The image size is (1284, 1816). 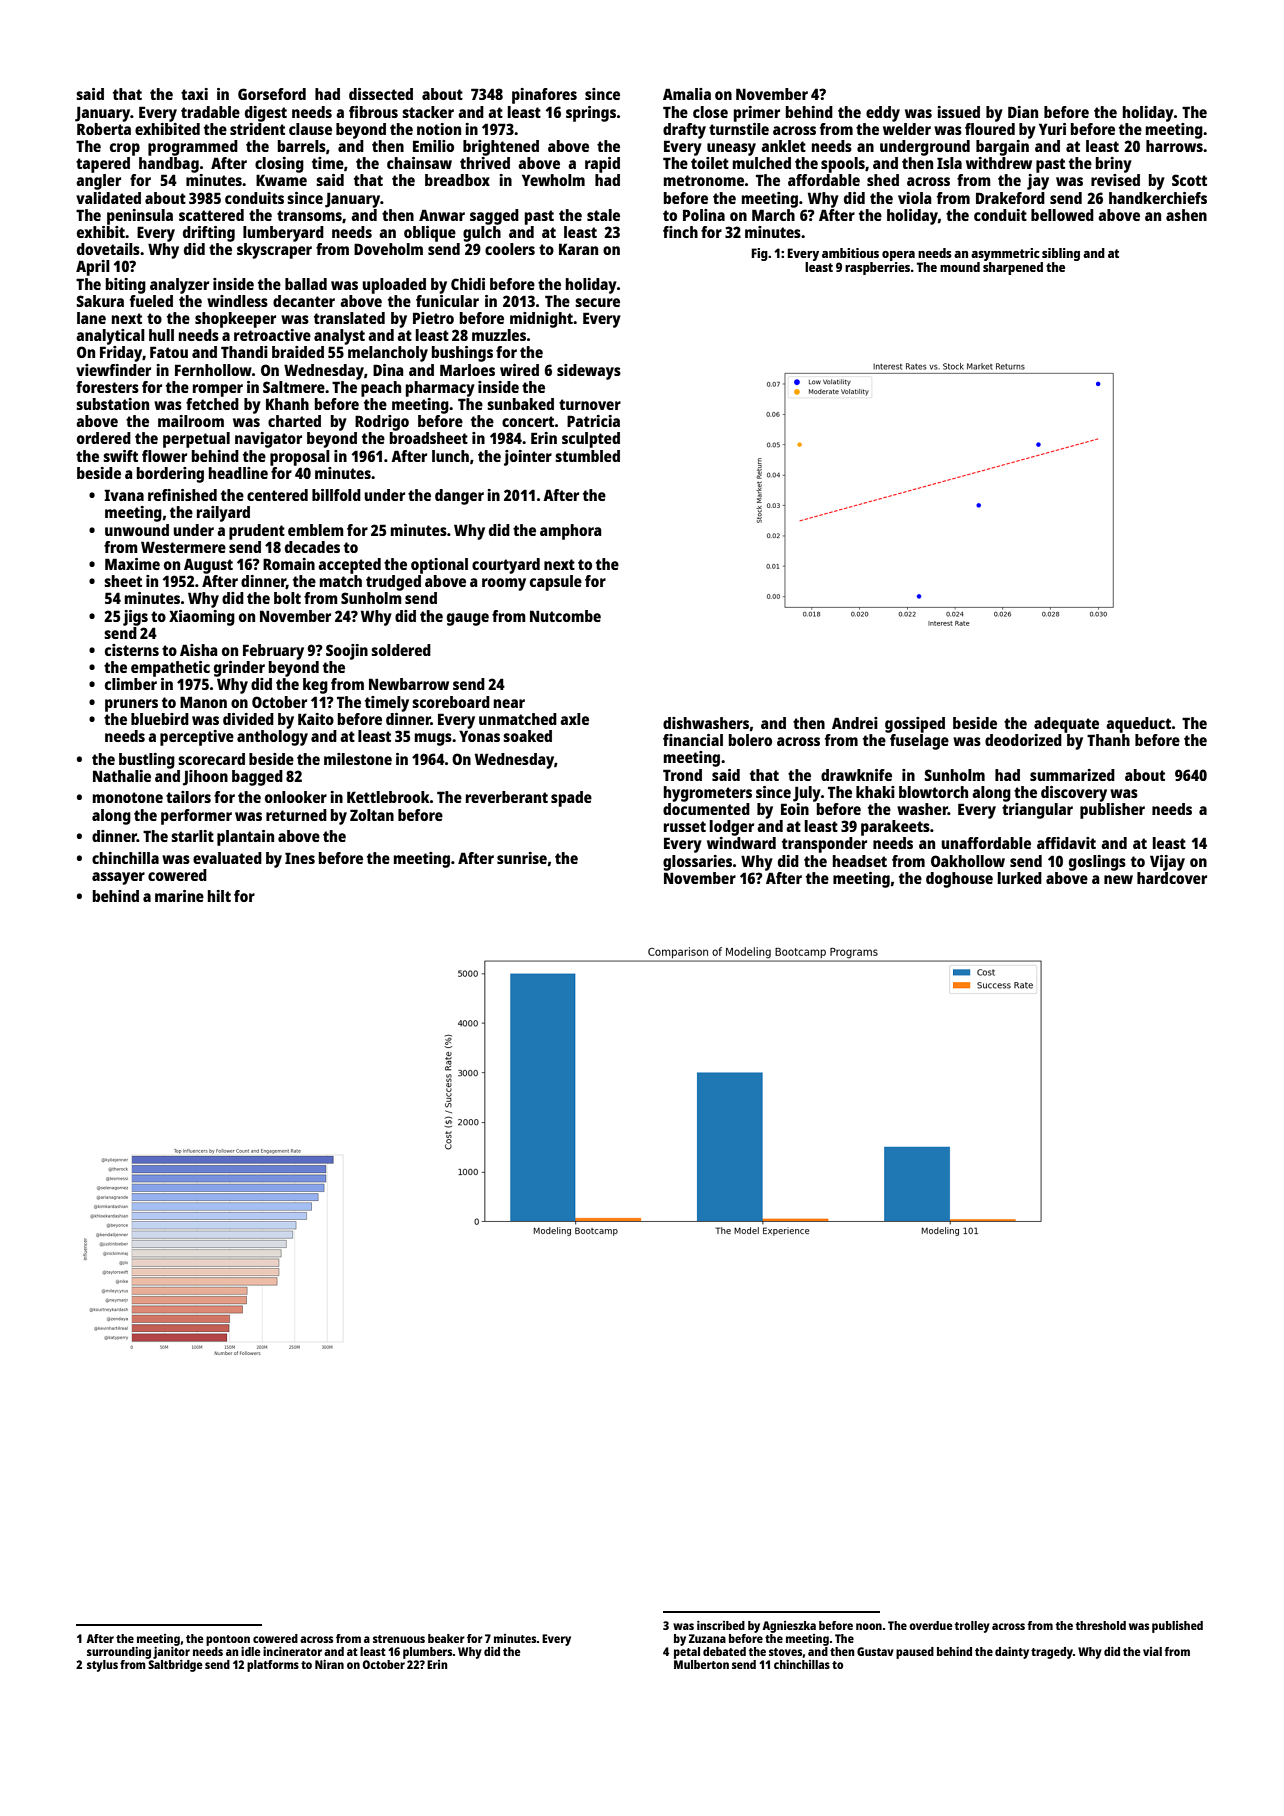 What do you see at coordinates (1186, 215) in the screenshot?
I see `ashen` at bounding box center [1186, 215].
